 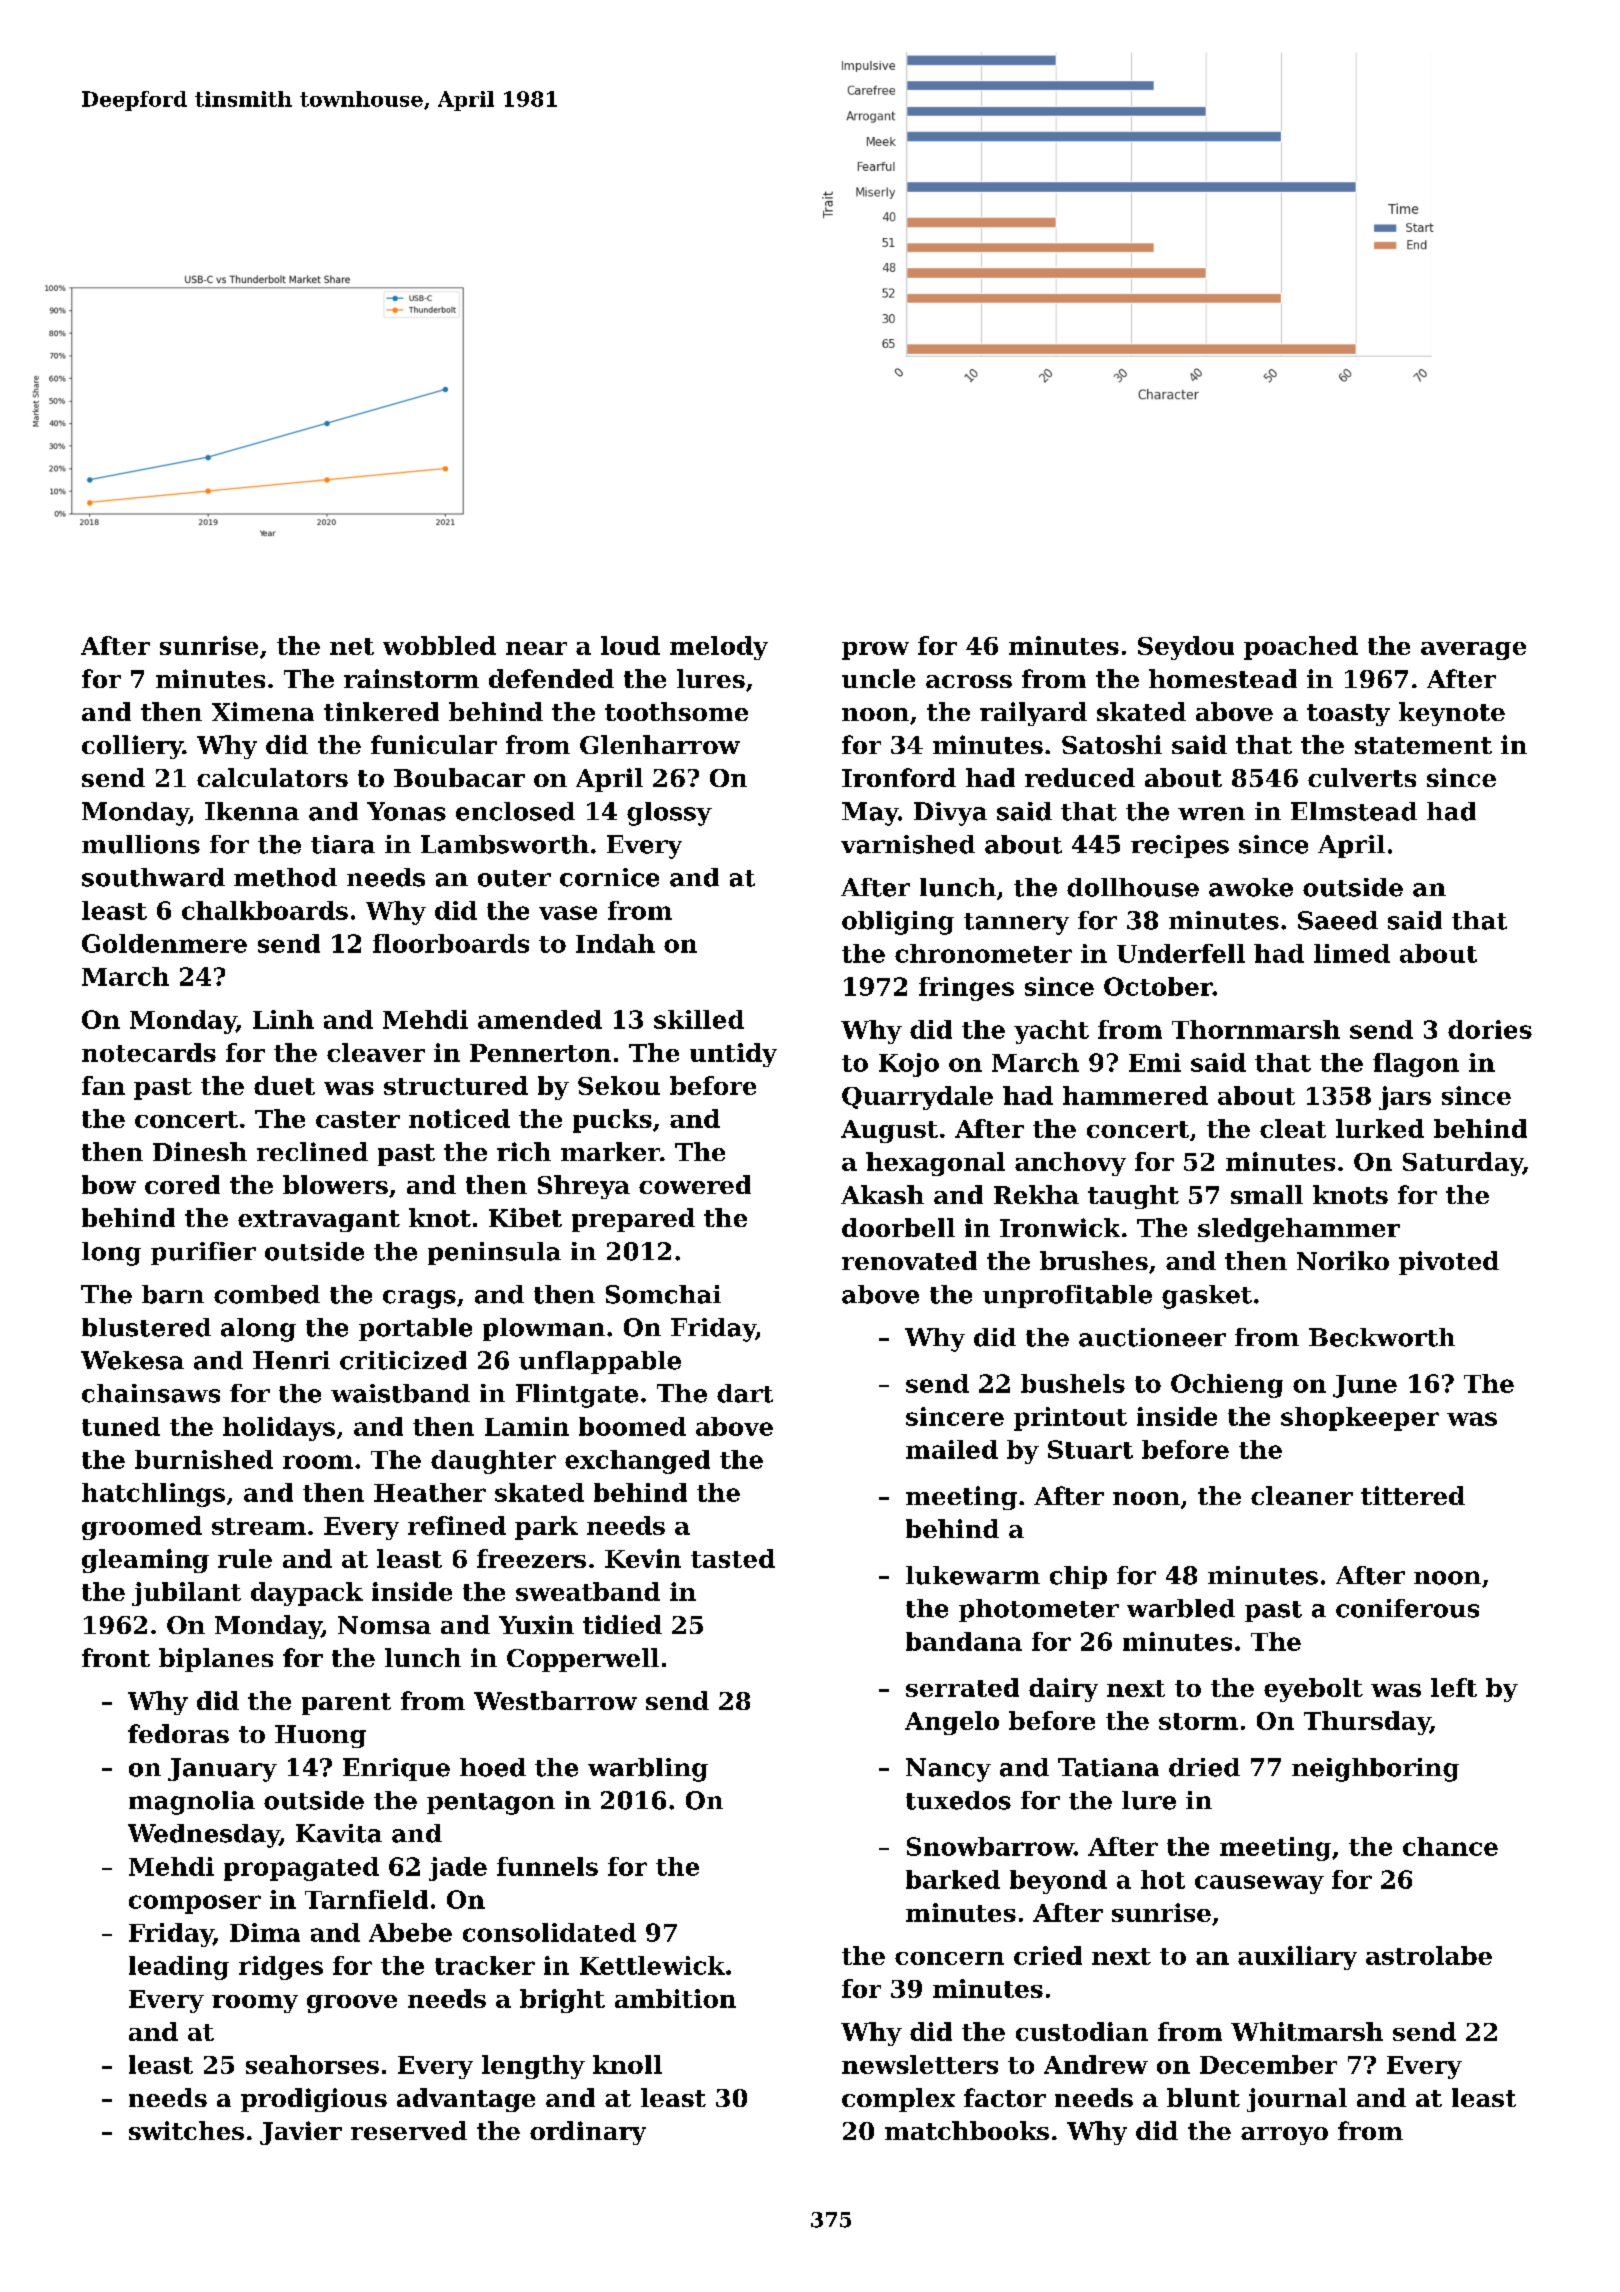 What do you see at coordinates (352, 646) in the document?
I see `net` at bounding box center [352, 646].
